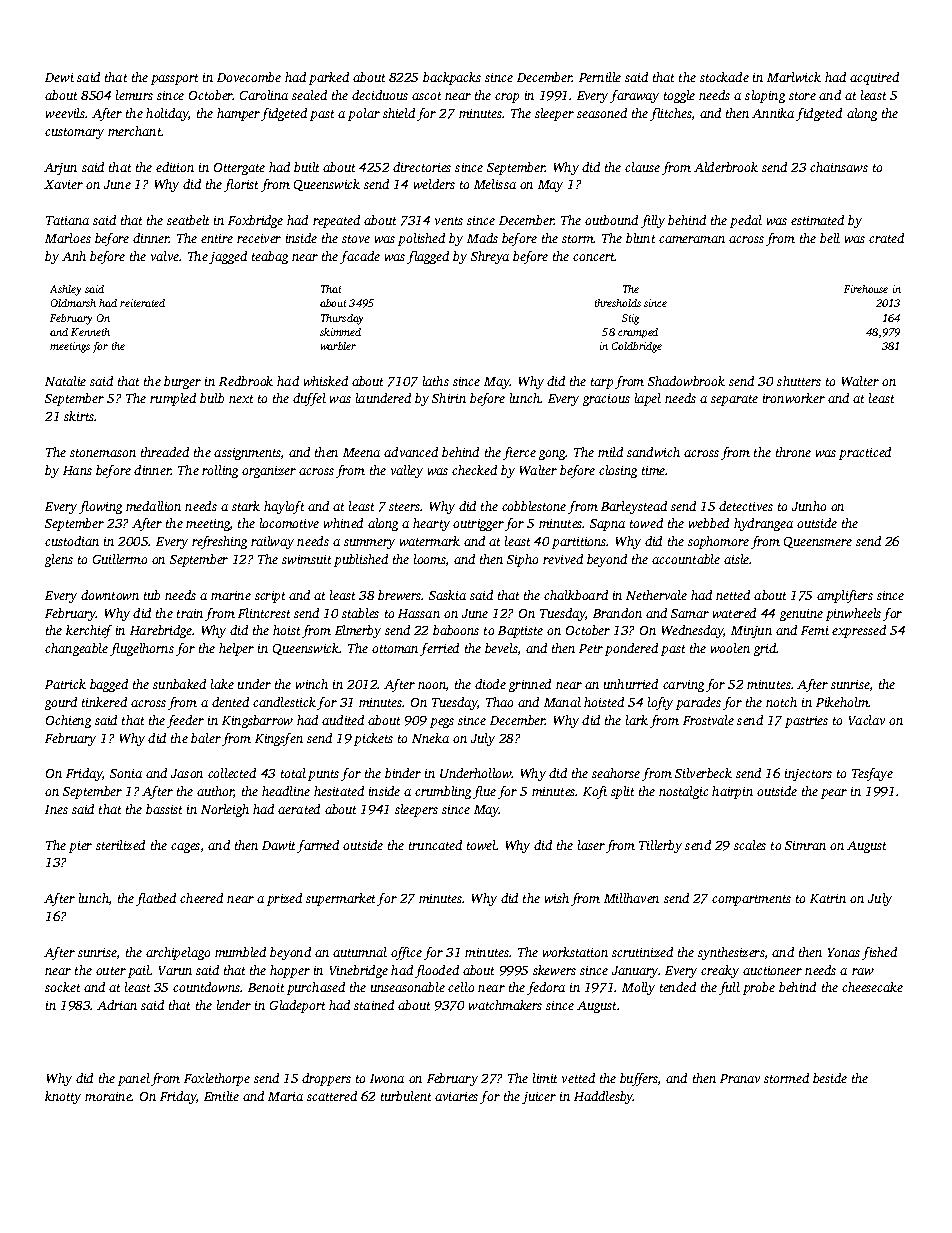 The height and width of the screenshot is (1233, 952). What do you see at coordinates (519, 453) in the screenshot?
I see `fierce` at bounding box center [519, 453].
